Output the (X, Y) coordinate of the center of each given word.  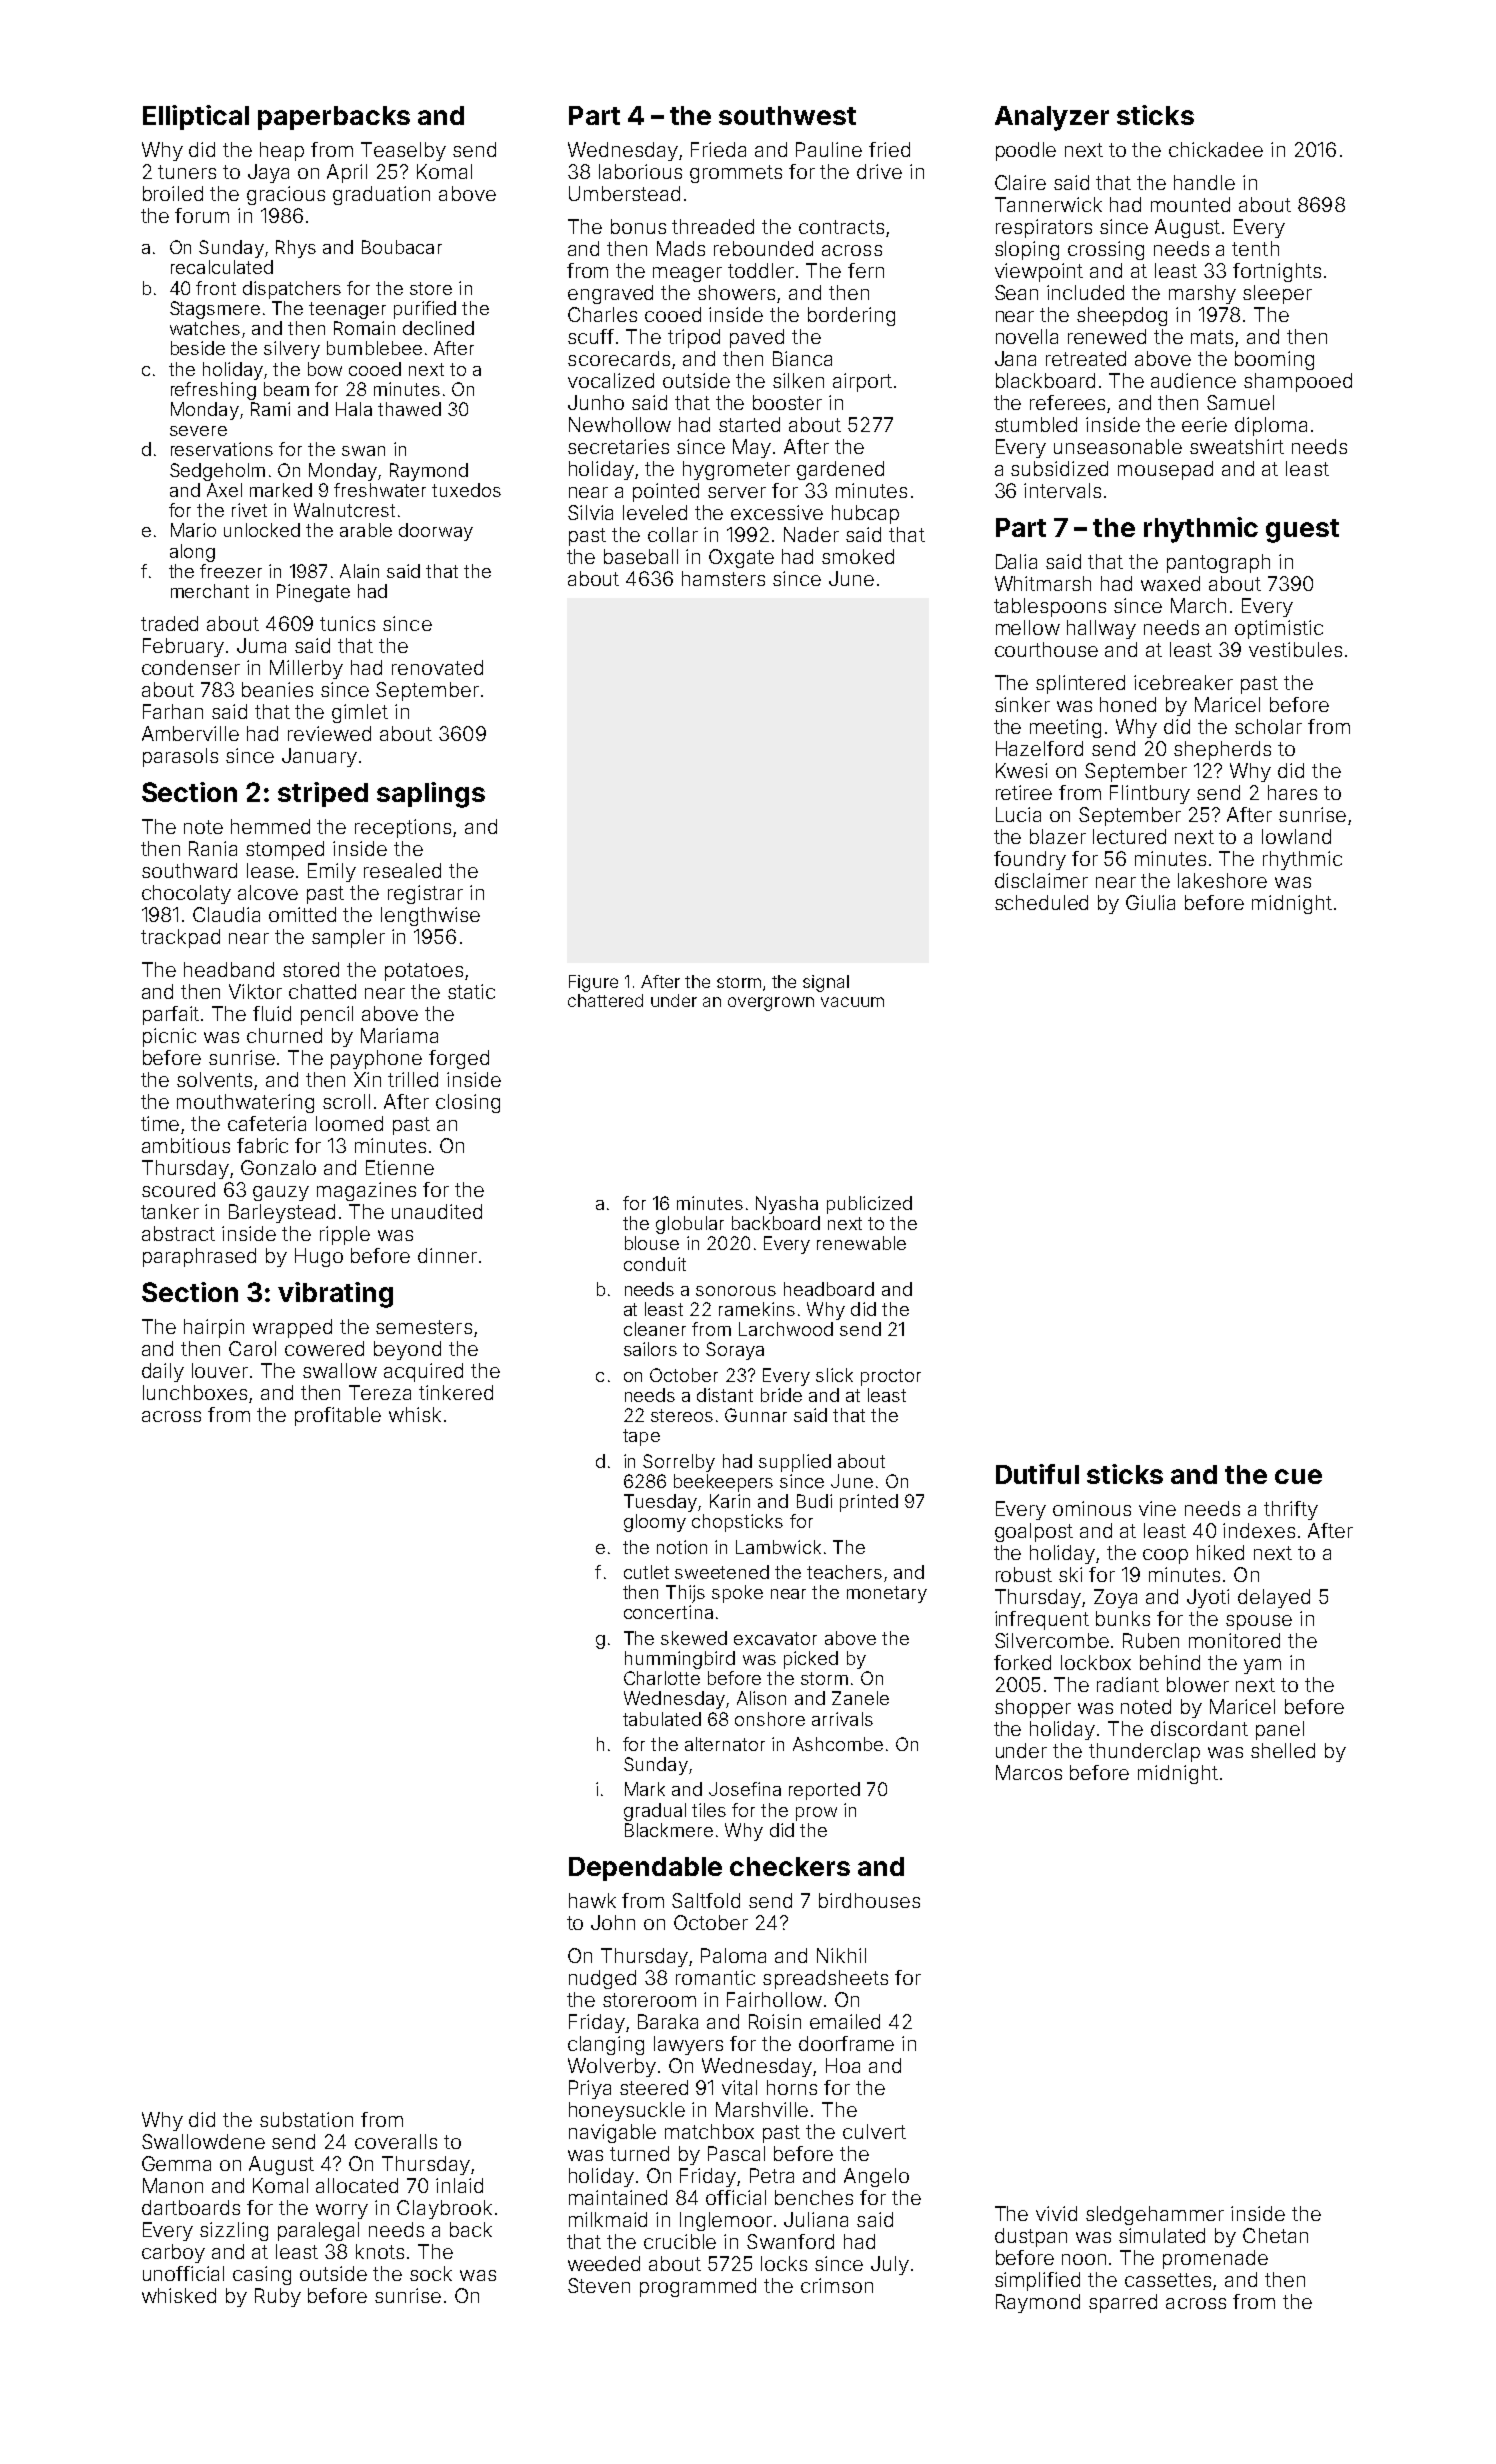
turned (639, 2153)
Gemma (176, 2163)
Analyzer (1052, 118)
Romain (364, 328)
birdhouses (869, 1900)
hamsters (723, 578)
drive (879, 171)
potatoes (424, 972)
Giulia (1150, 902)
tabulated (662, 1719)
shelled (1283, 1750)
